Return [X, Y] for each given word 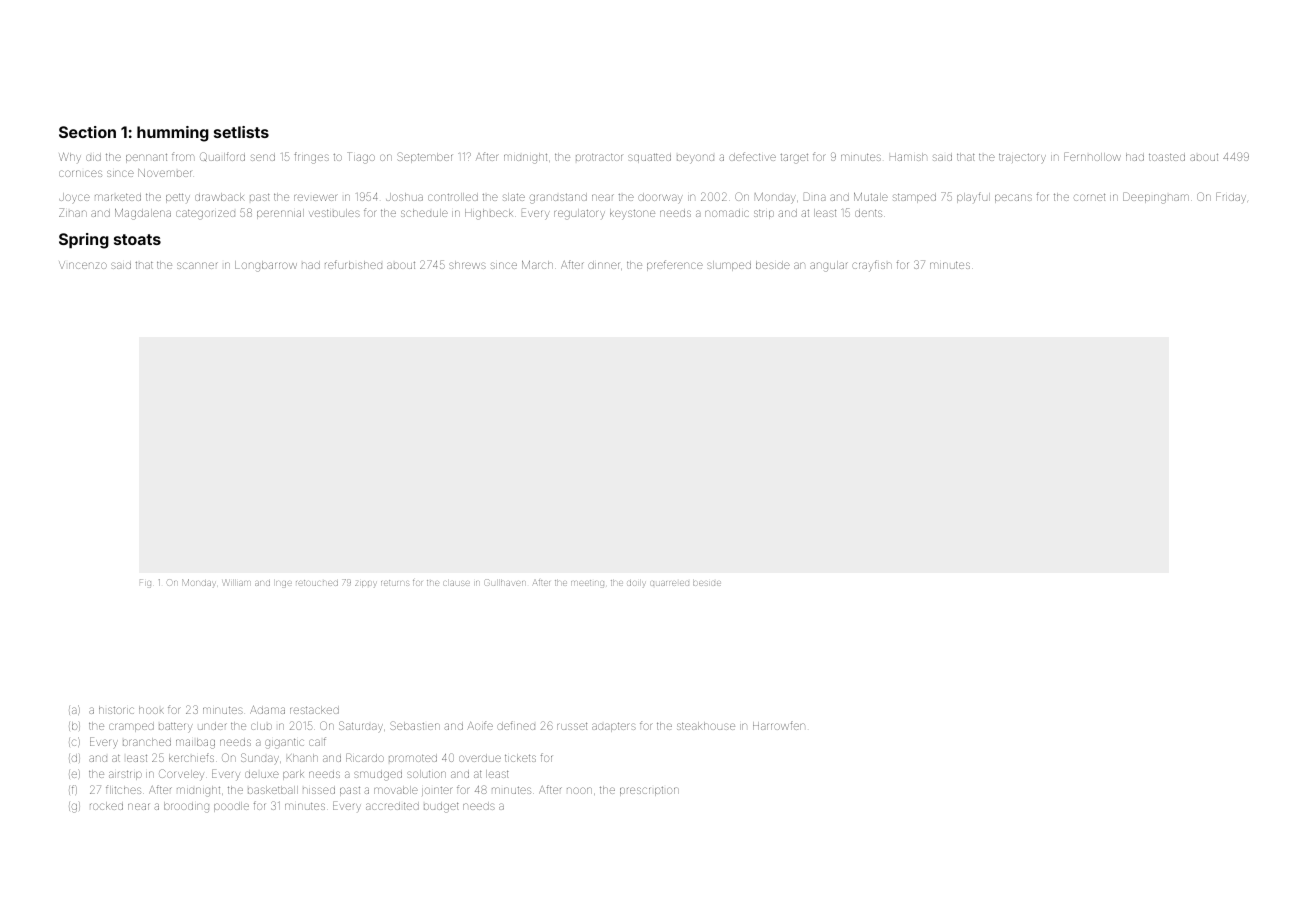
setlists [241, 132]
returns [395, 583]
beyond [695, 159]
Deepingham [1156, 198]
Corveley [181, 775]
